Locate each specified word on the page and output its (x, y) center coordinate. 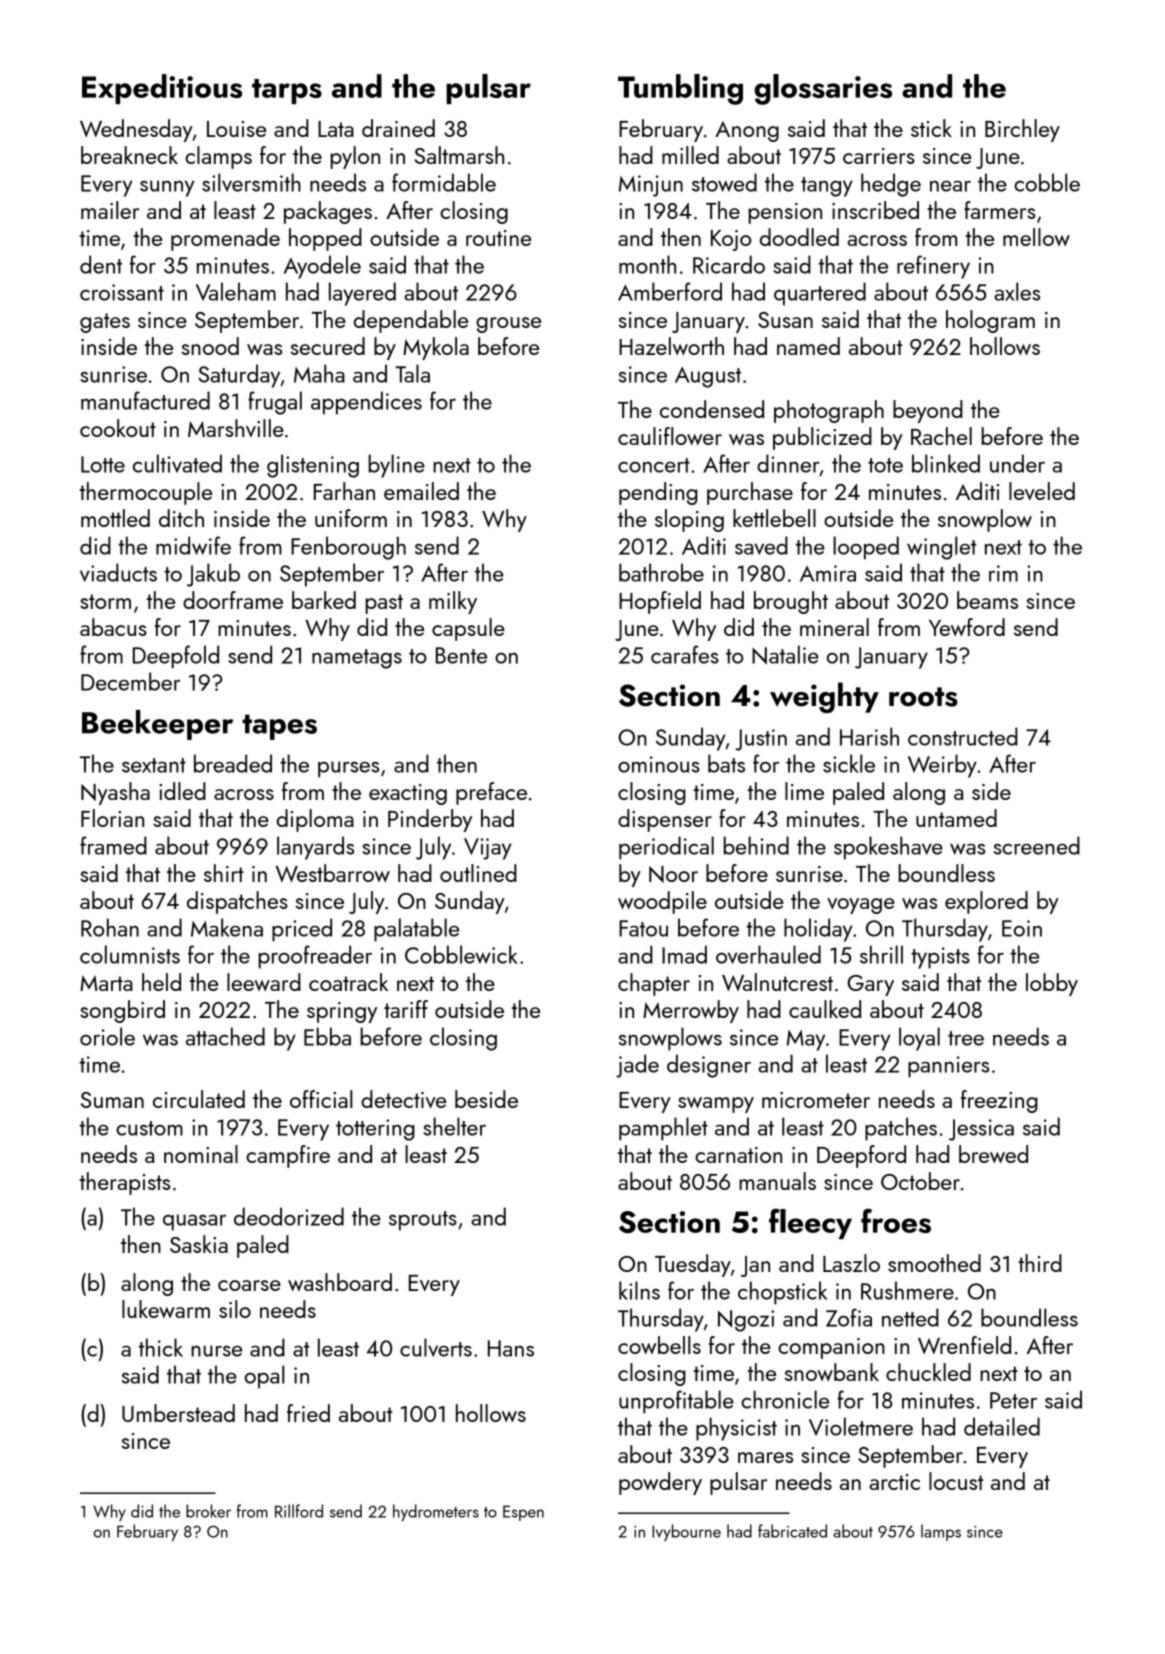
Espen (523, 1513)
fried (308, 1413)
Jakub (213, 575)
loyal (919, 1039)
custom (149, 1128)
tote (885, 465)
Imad (684, 954)
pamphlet (663, 1129)
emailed (421, 491)
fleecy (810, 1223)
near (950, 186)
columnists (130, 954)
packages (328, 212)
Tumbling (680, 89)
